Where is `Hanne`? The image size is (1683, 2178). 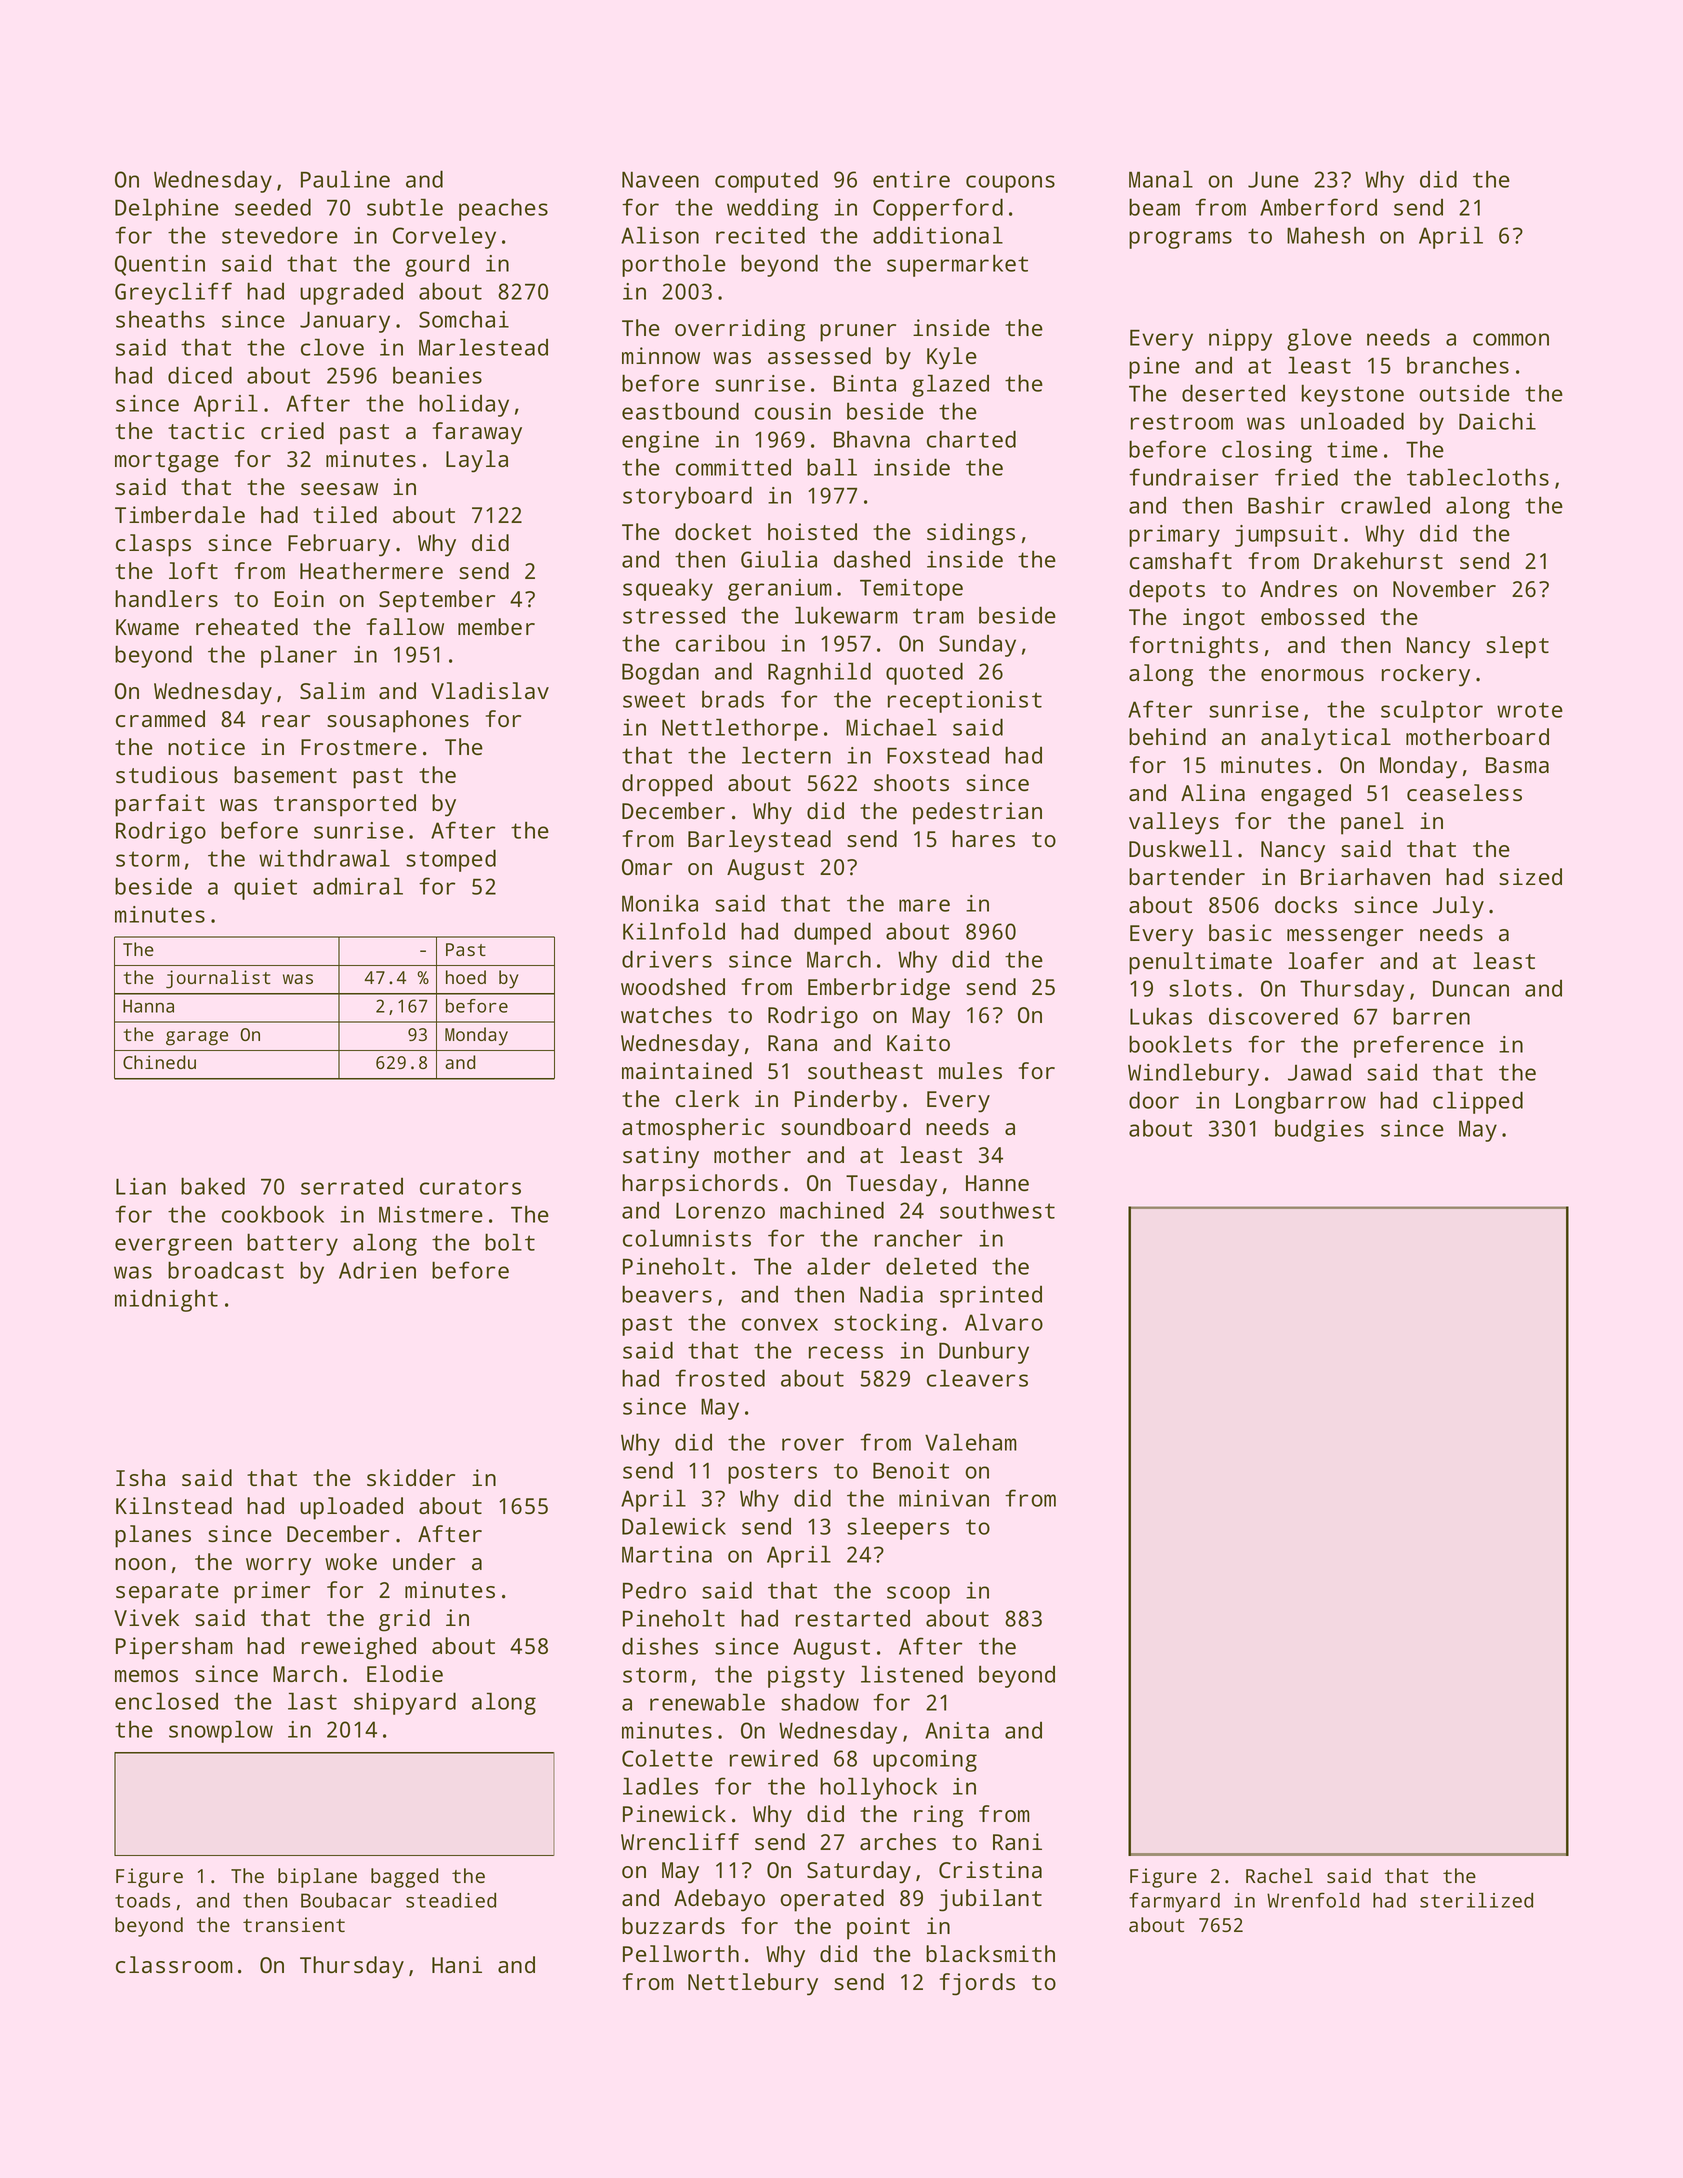
Hanne is located at coordinates (997, 1183).
